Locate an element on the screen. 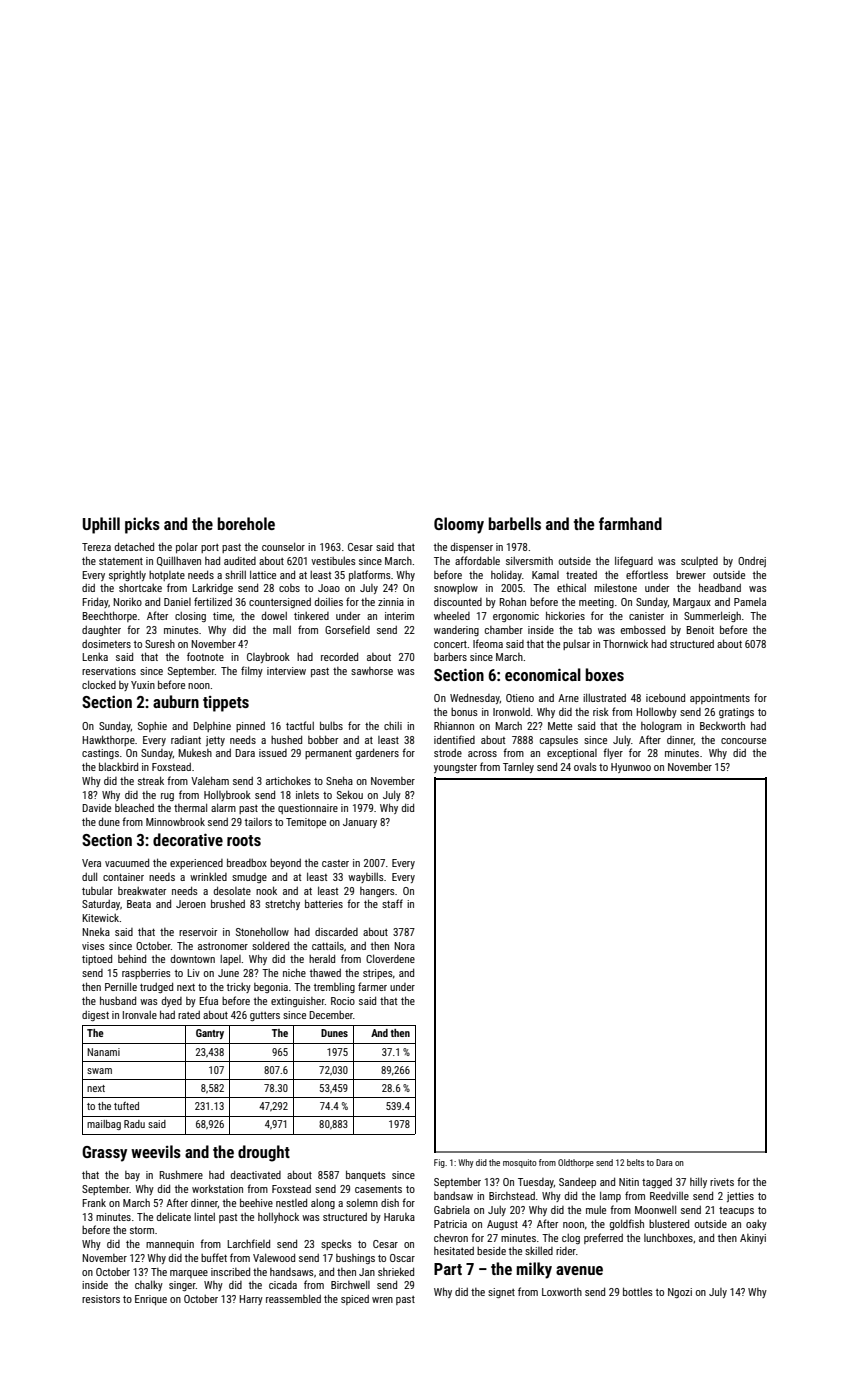 The width and height of the screenshot is (849, 1400). mosquito is located at coordinates (520, 1163).
